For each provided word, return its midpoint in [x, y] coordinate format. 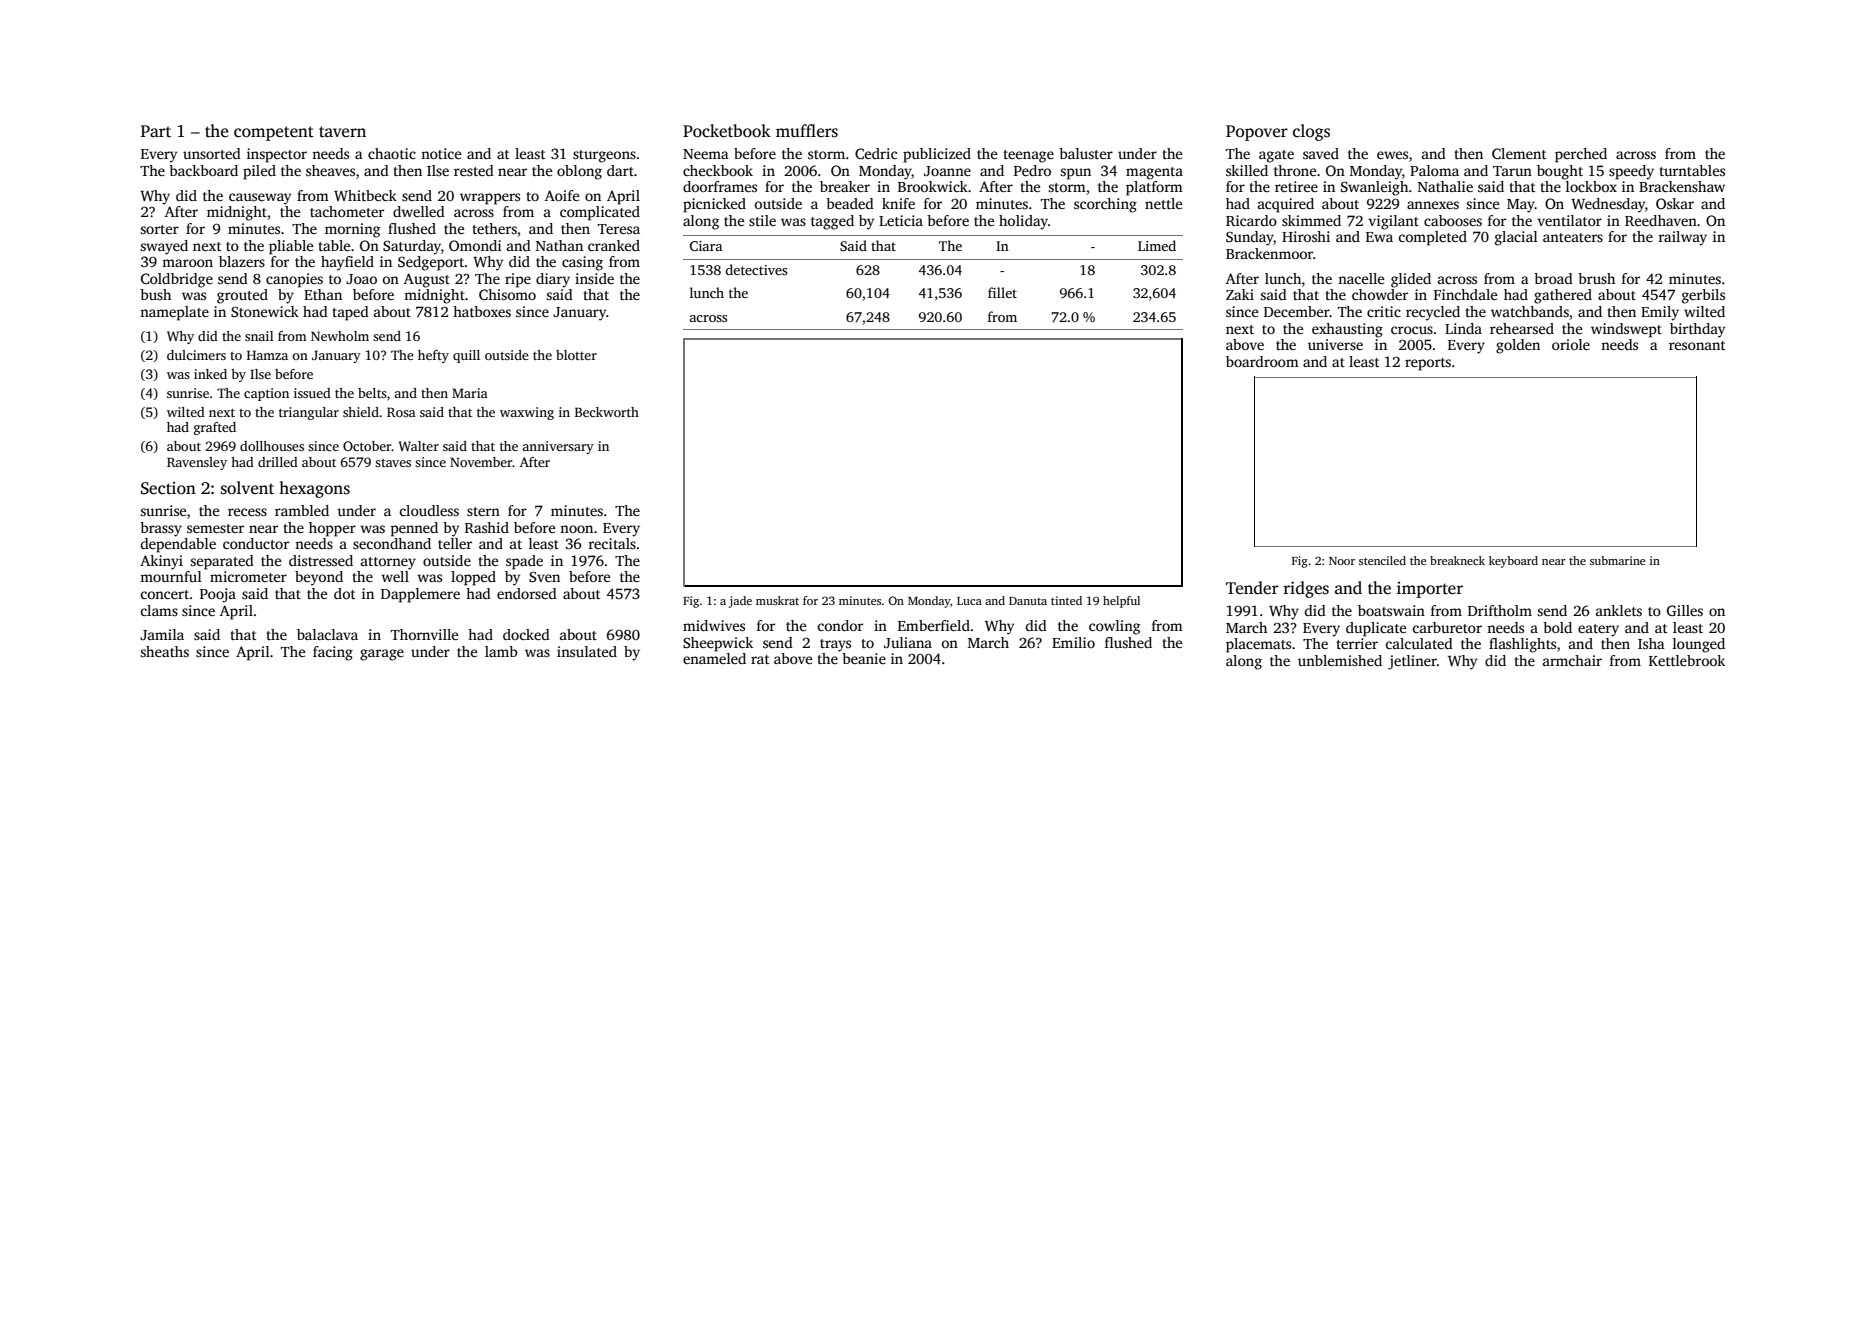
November [481, 462]
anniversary [558, 447]
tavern [342, 131]
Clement [1519, 153]
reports [1428, 364]
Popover [1257, 133]
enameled [714, 658]
